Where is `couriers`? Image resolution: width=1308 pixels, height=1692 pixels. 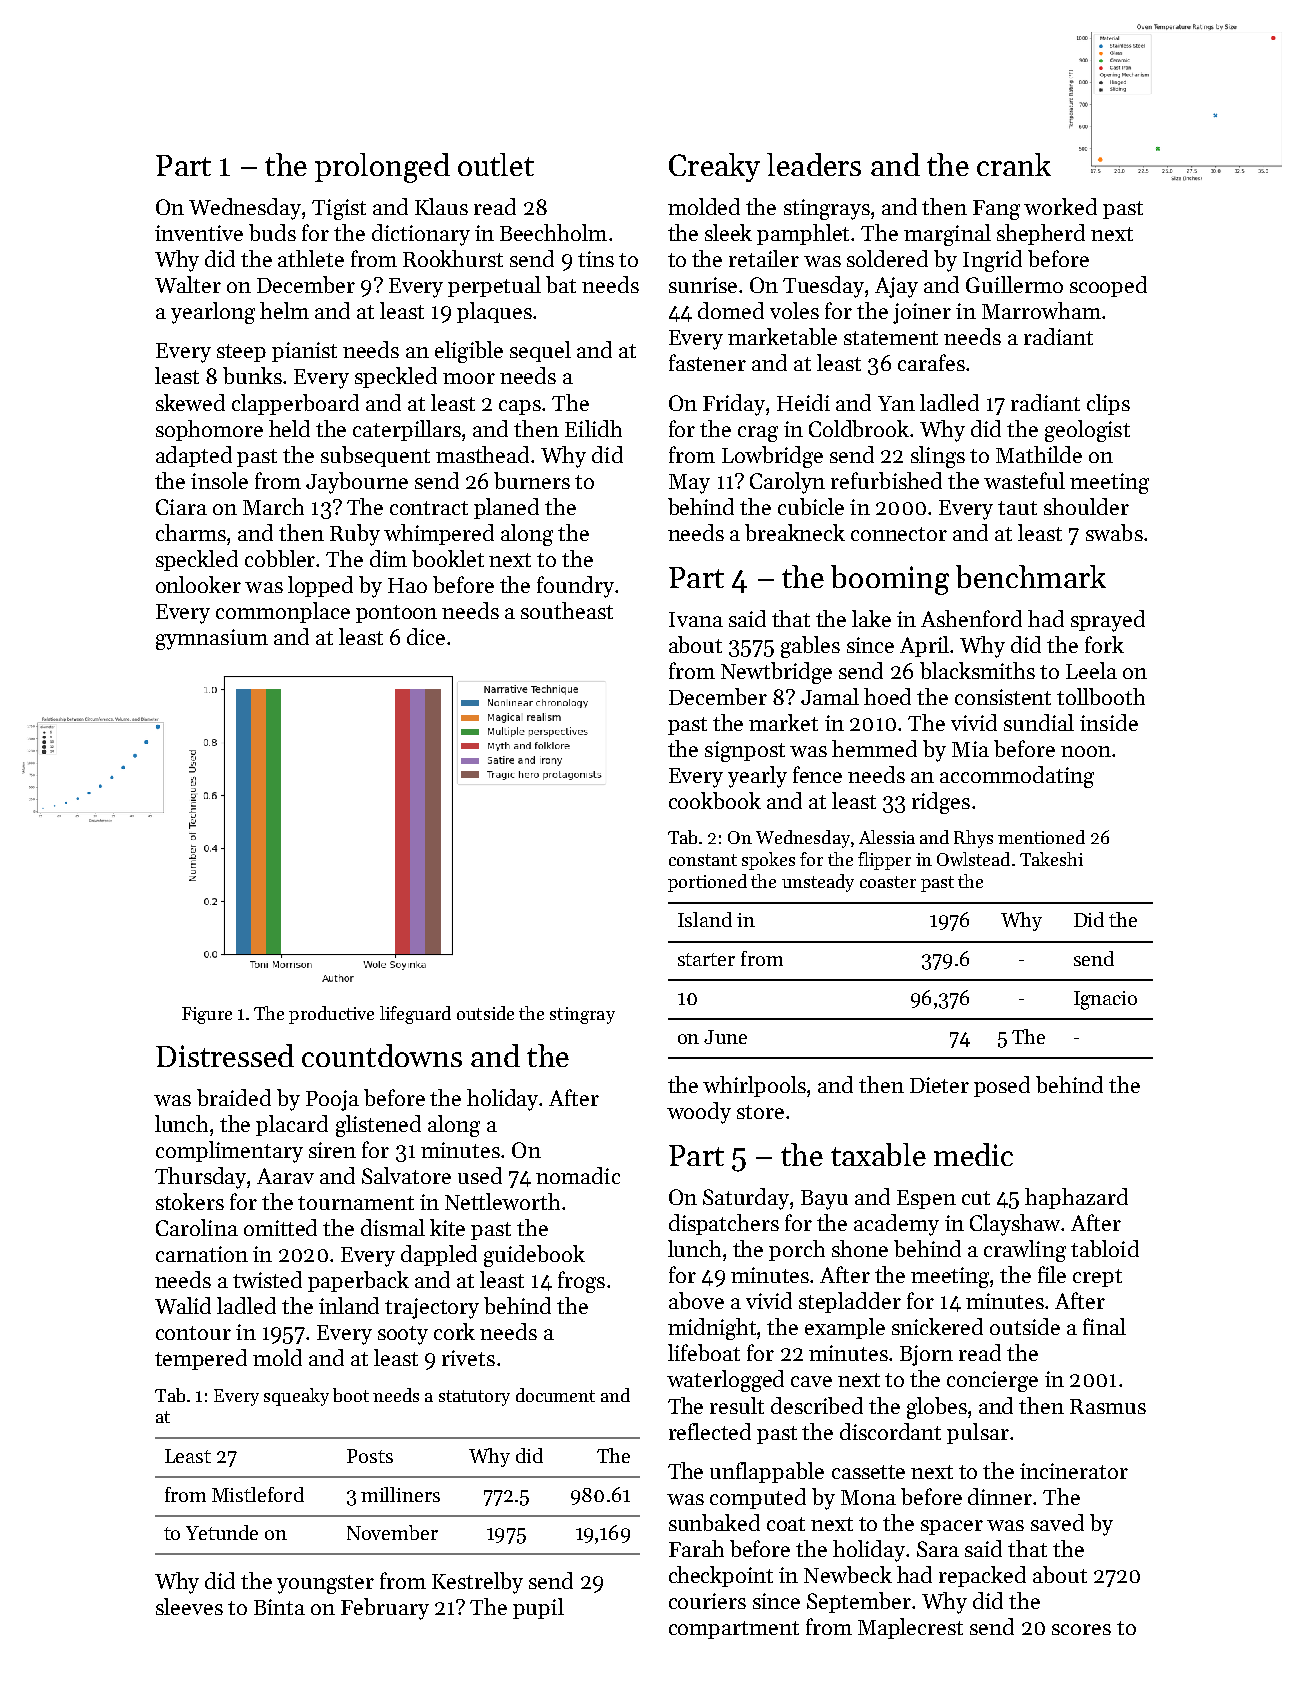
couriers is located at coordinates (707, 1601).
